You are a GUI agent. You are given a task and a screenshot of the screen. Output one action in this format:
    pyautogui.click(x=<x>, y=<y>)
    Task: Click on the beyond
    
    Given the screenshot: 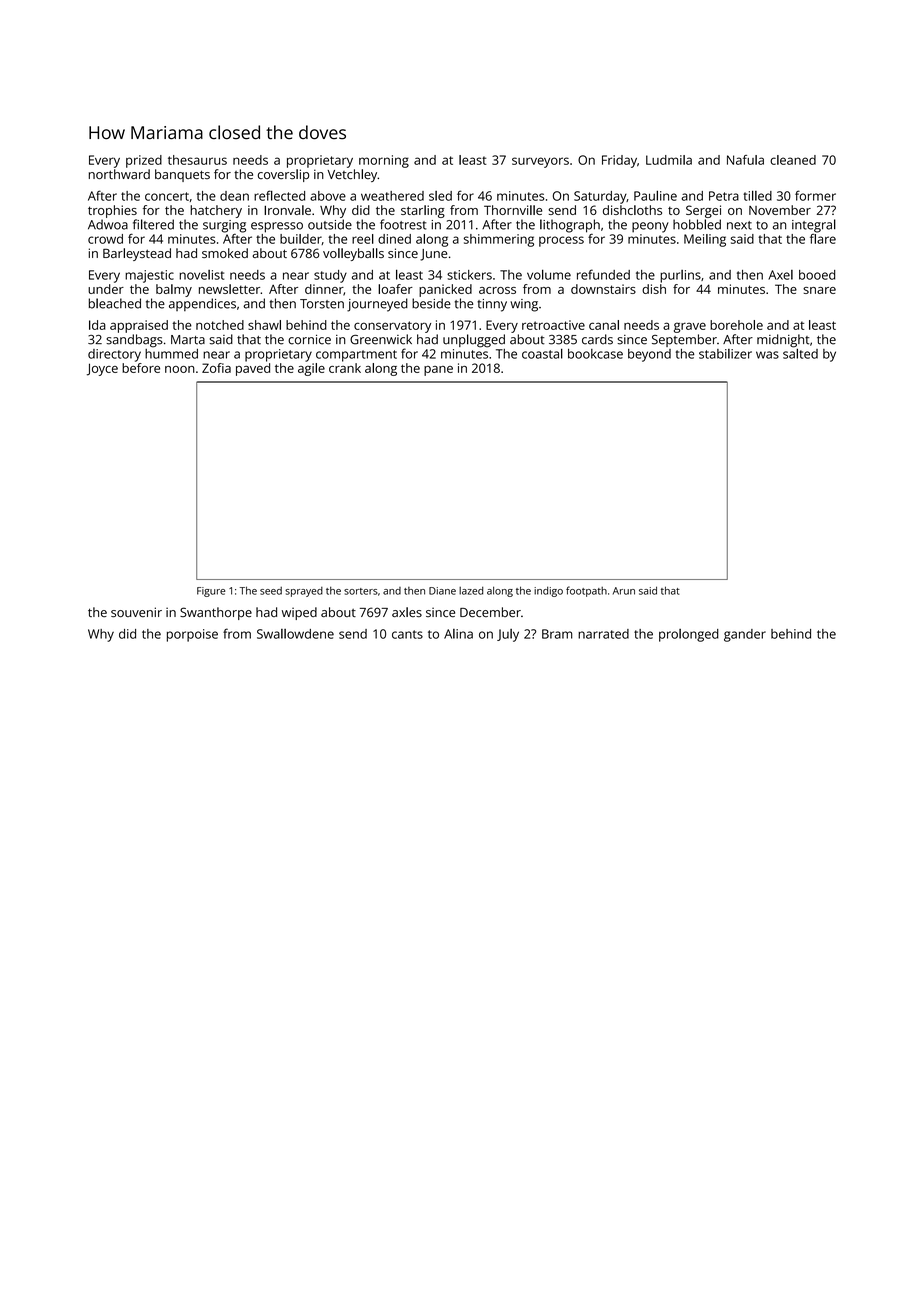 What is the action you would take?
    pyautogui.click(x=649, y=355)
